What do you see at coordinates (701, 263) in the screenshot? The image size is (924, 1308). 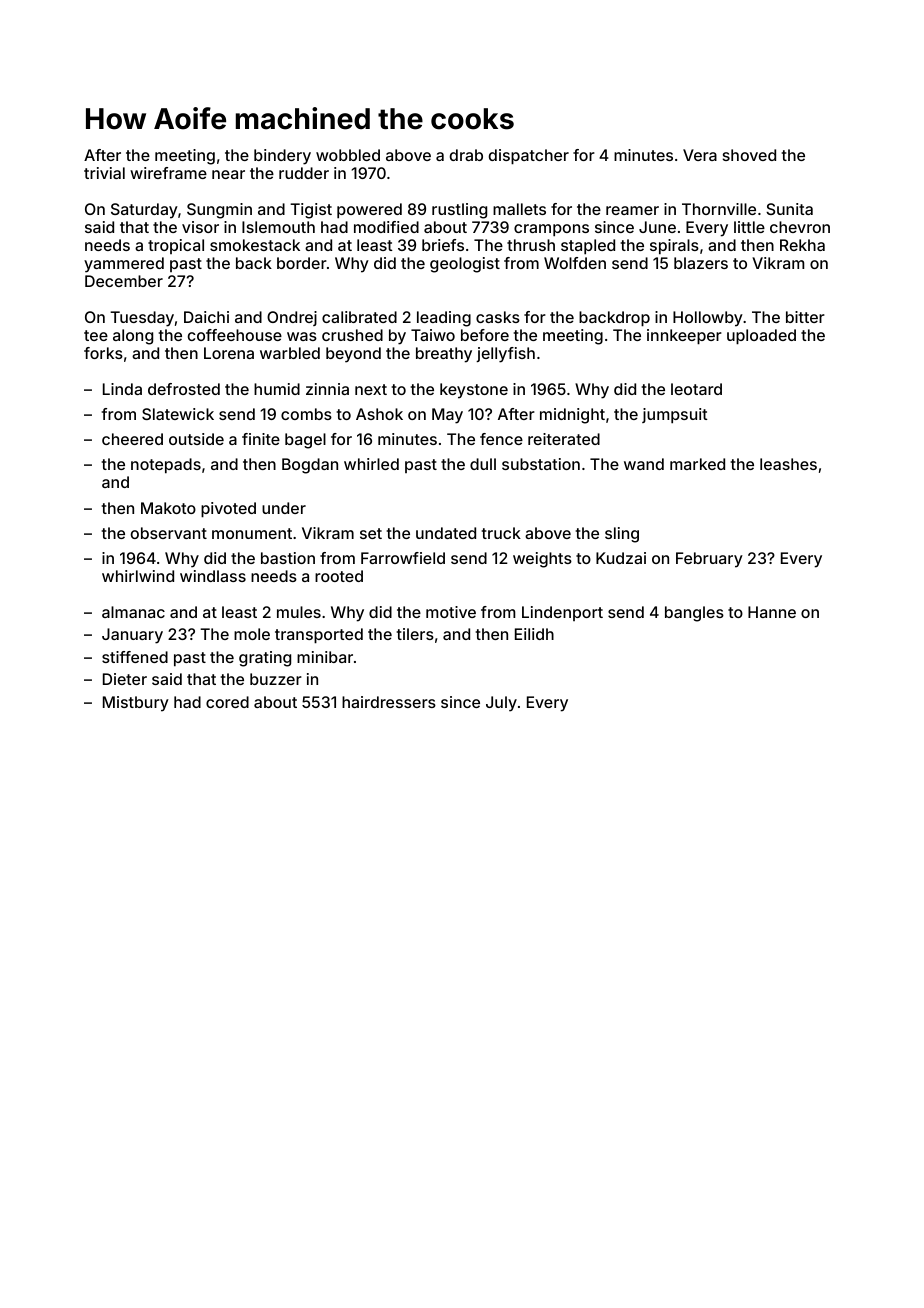 I see `blazers` at bounding box center [701, 263].
